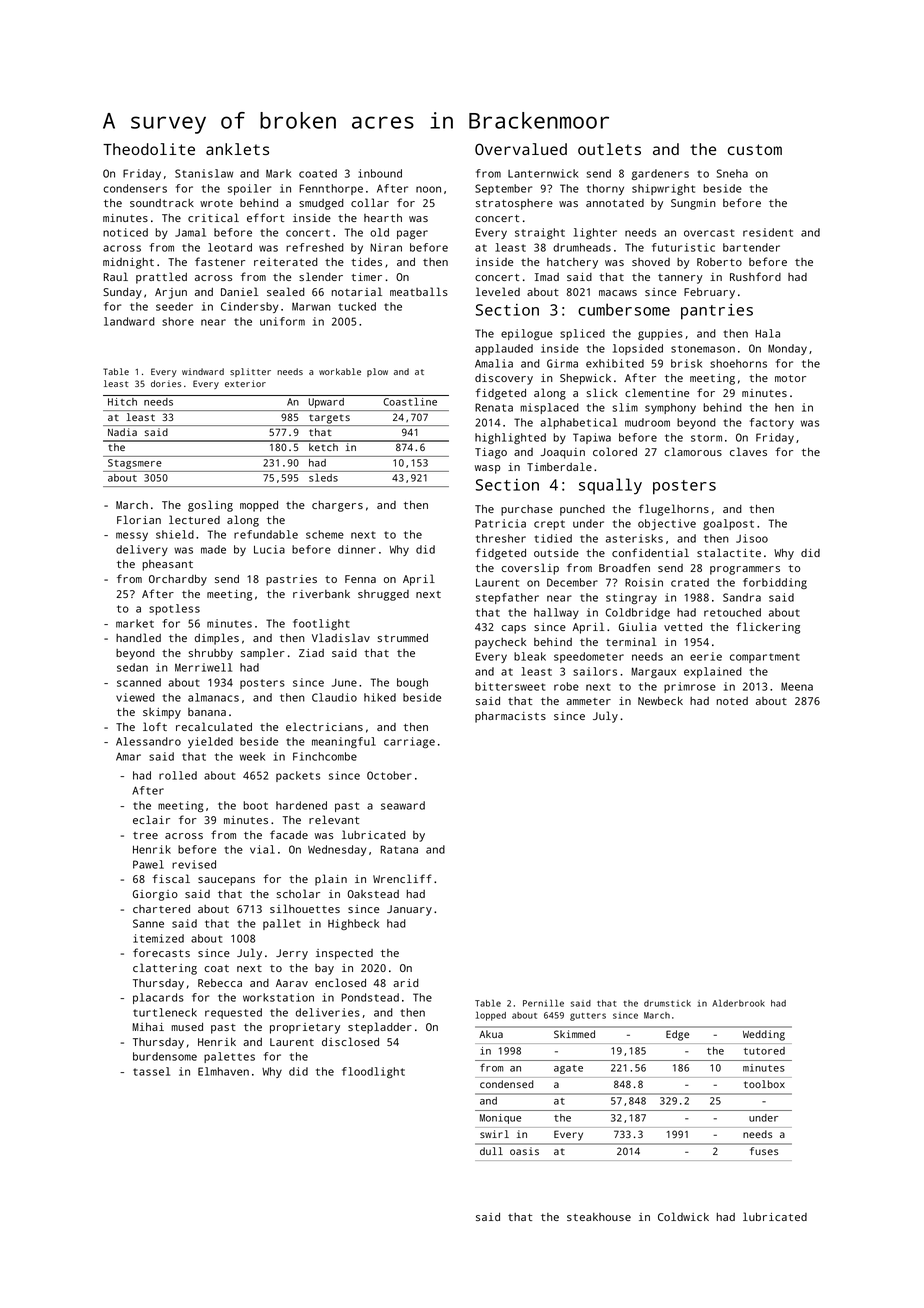 This screenshot has height=1308, width=924. Describe the element at coordinates (135, 188) in the screenshot. I see `condensers` at that location.
